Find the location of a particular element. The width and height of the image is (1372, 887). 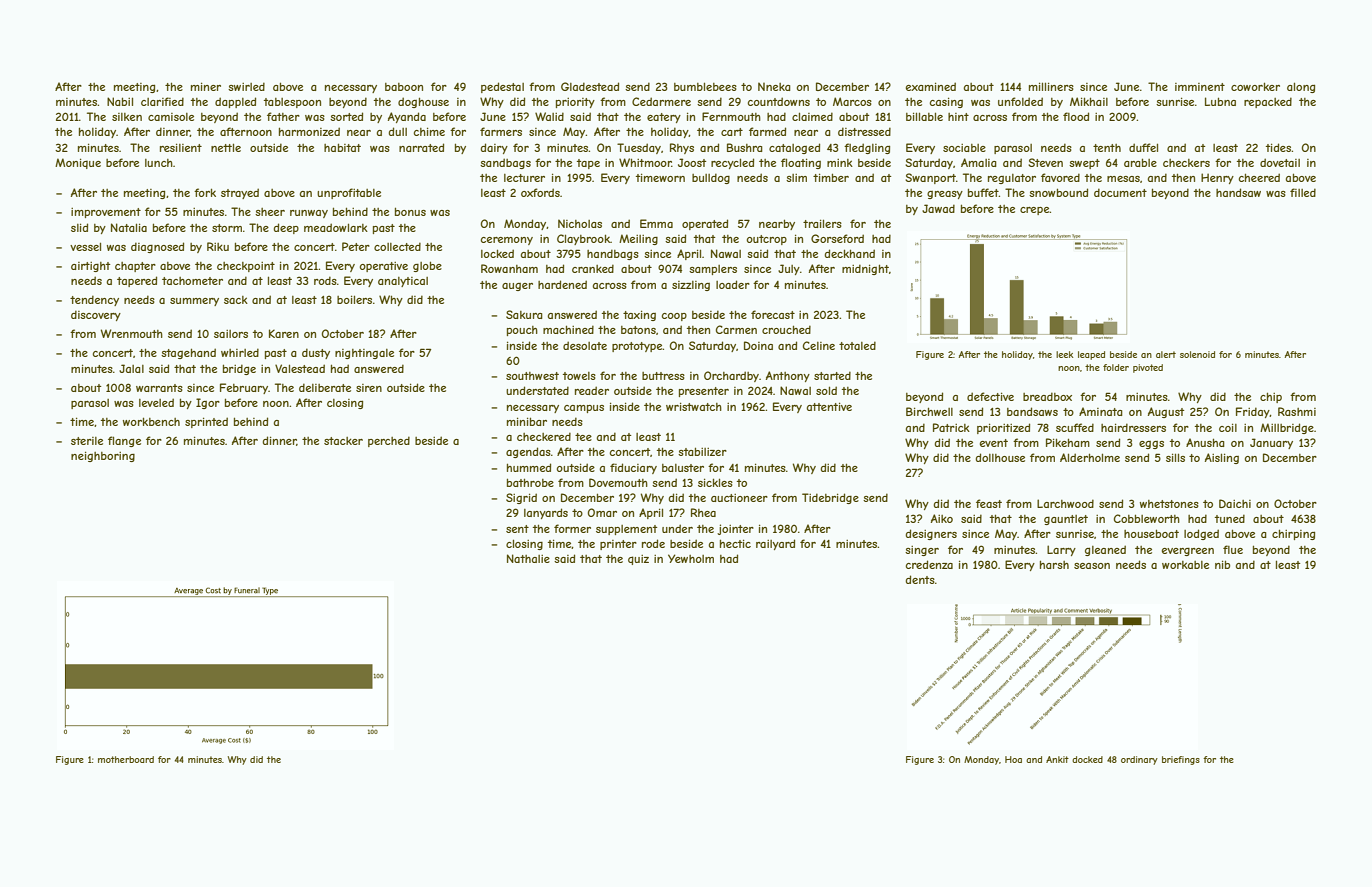

fledgling is located at coordinates (867, 148).
